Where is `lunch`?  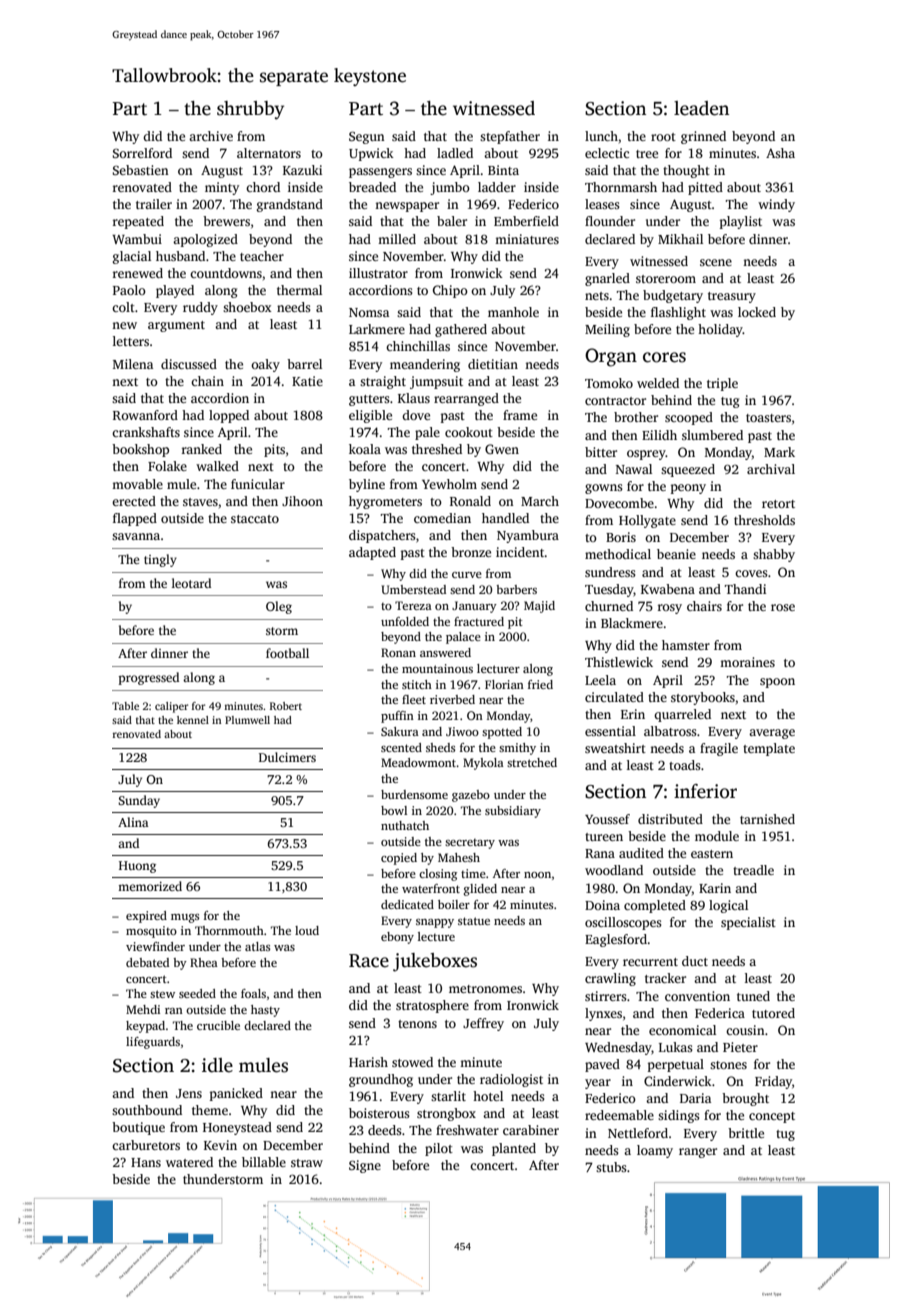 lunch is located at coordinates (601, 136).
